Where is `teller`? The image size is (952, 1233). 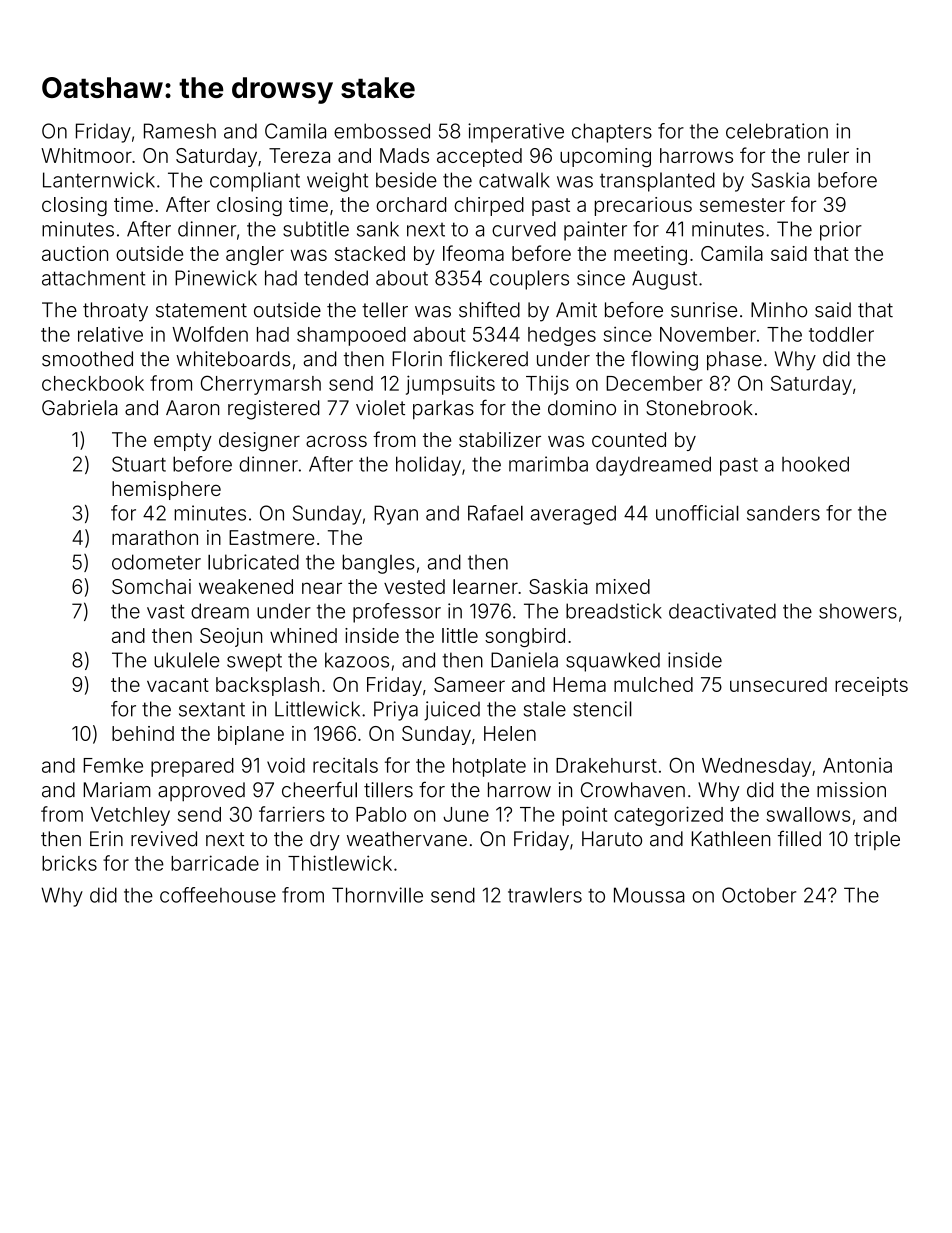 teller is located at coordinates (385, 310).
